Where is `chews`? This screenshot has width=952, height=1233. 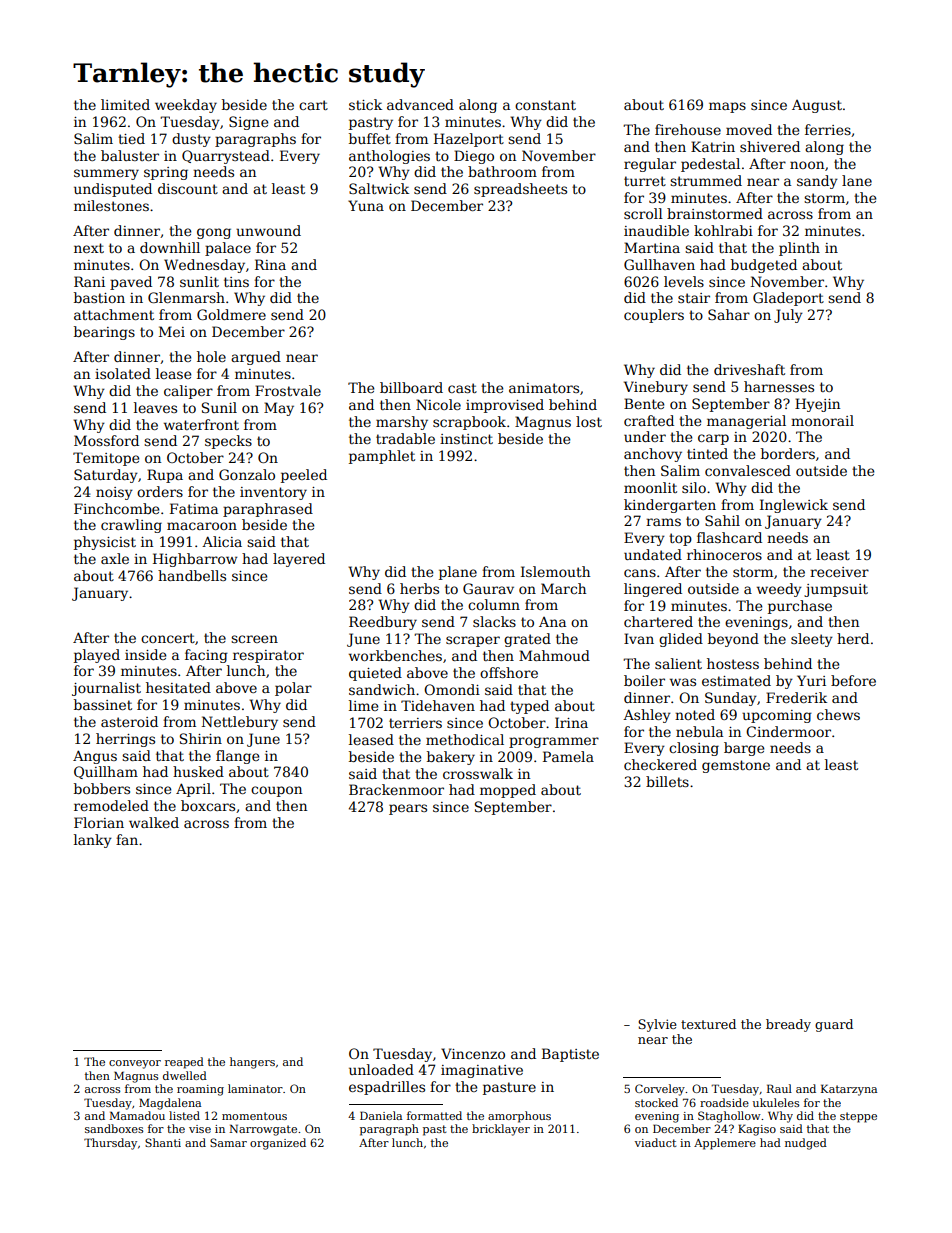
chews is located at coordinates (838, 714).
